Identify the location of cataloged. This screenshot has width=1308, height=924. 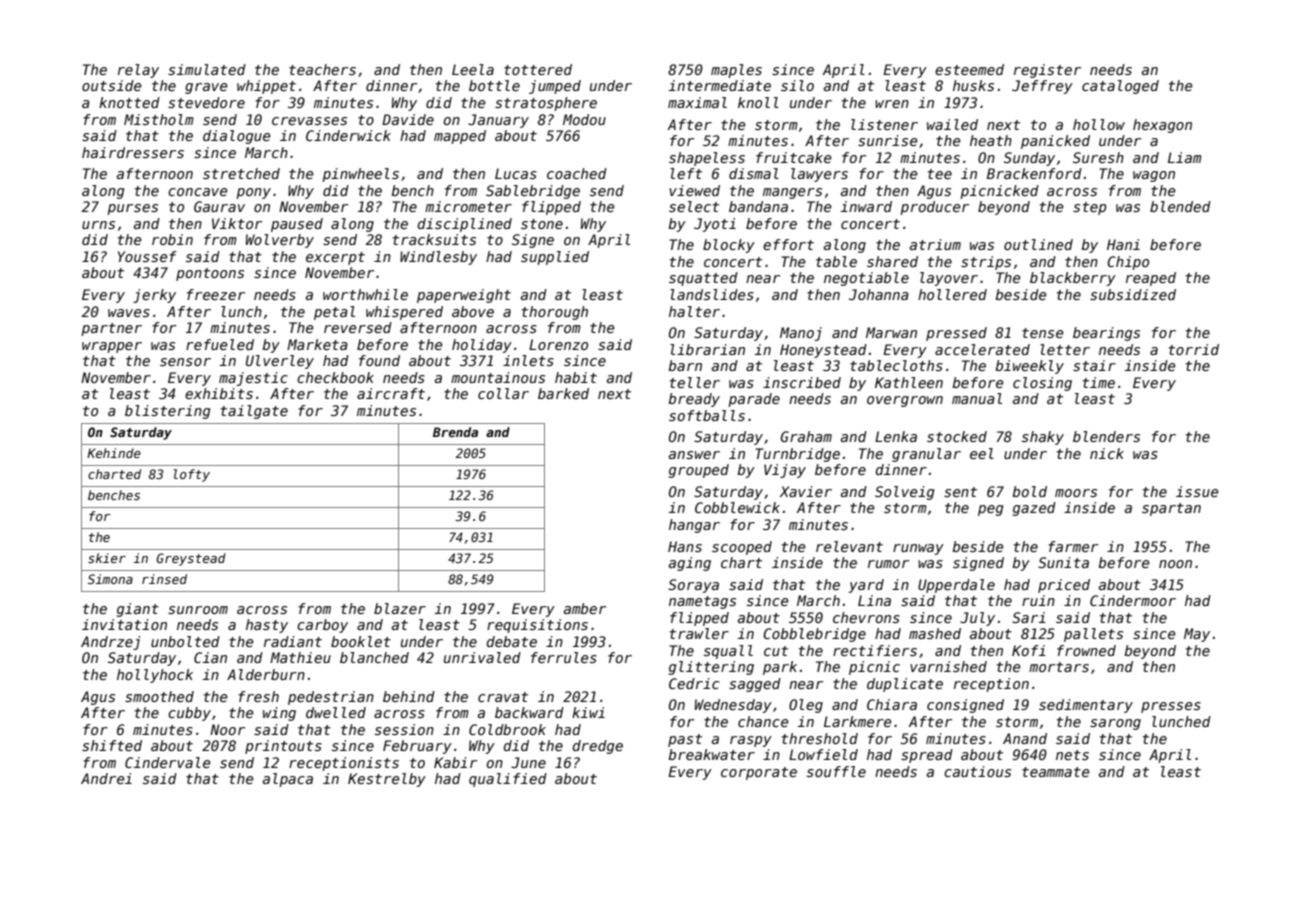
(1120, 87).
